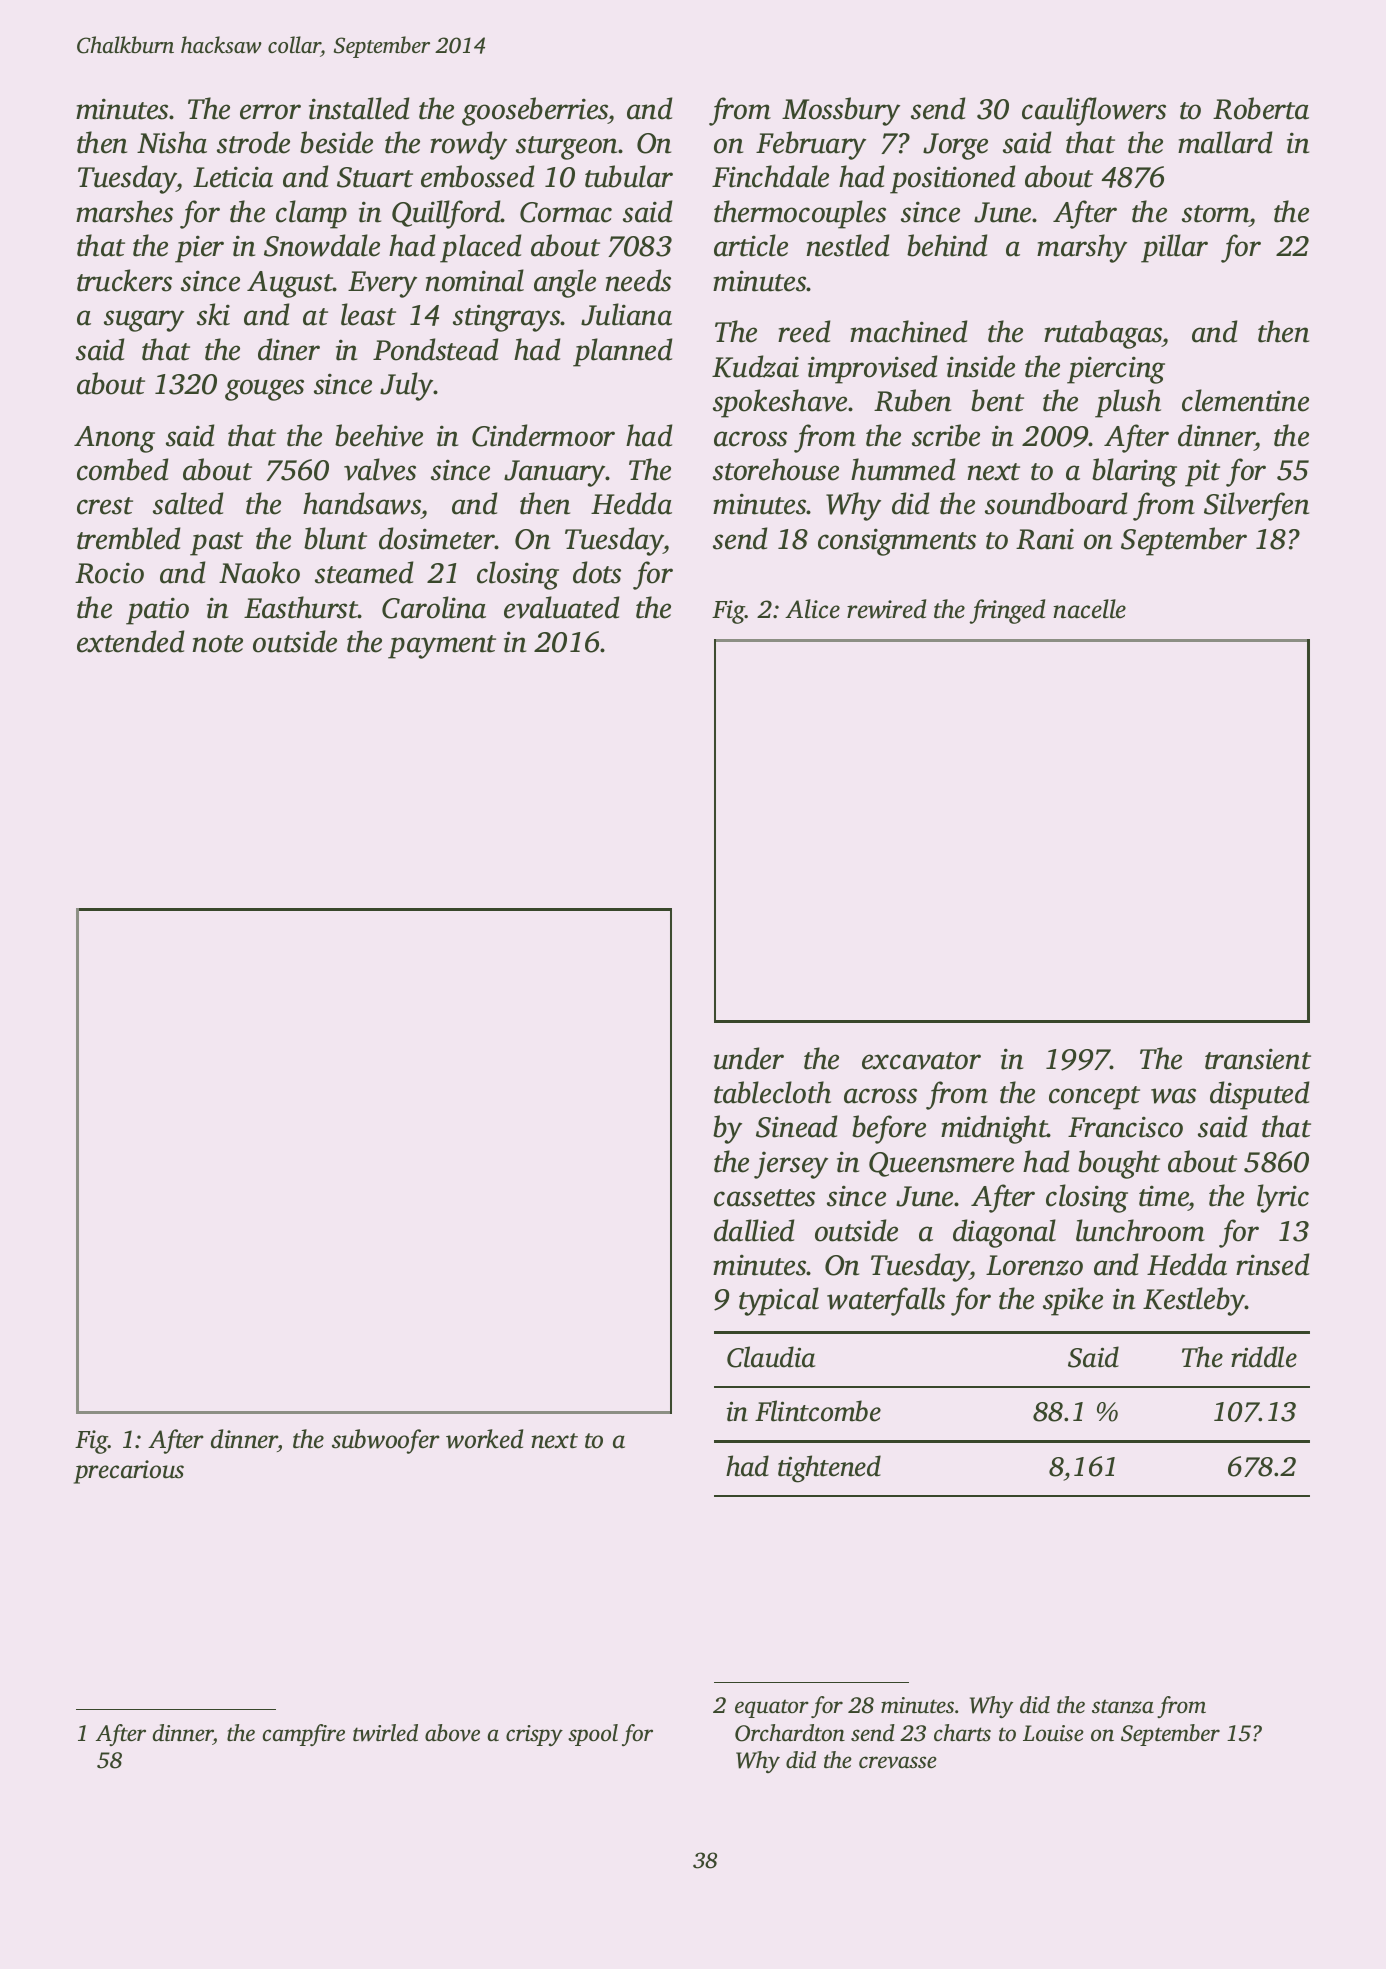 The width and height of the screenshot is (1386, 1969). What do you see at coordinates (385, 1733) in the screenshot?
I see `twirled` at bounding box center [385, 1733].
